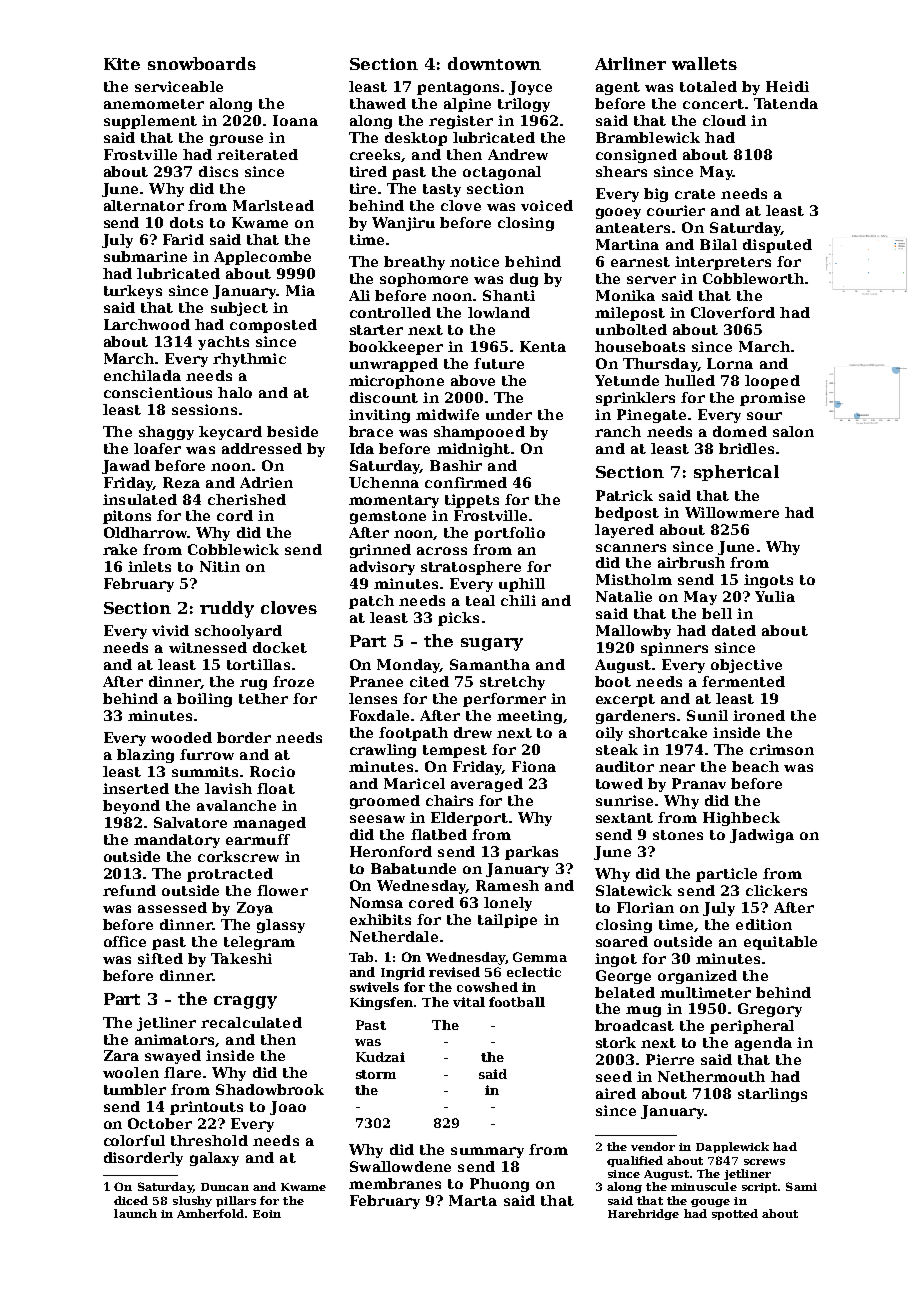 The image size is (924, 1308). I want to click on spotted, so click(735, 1214).
